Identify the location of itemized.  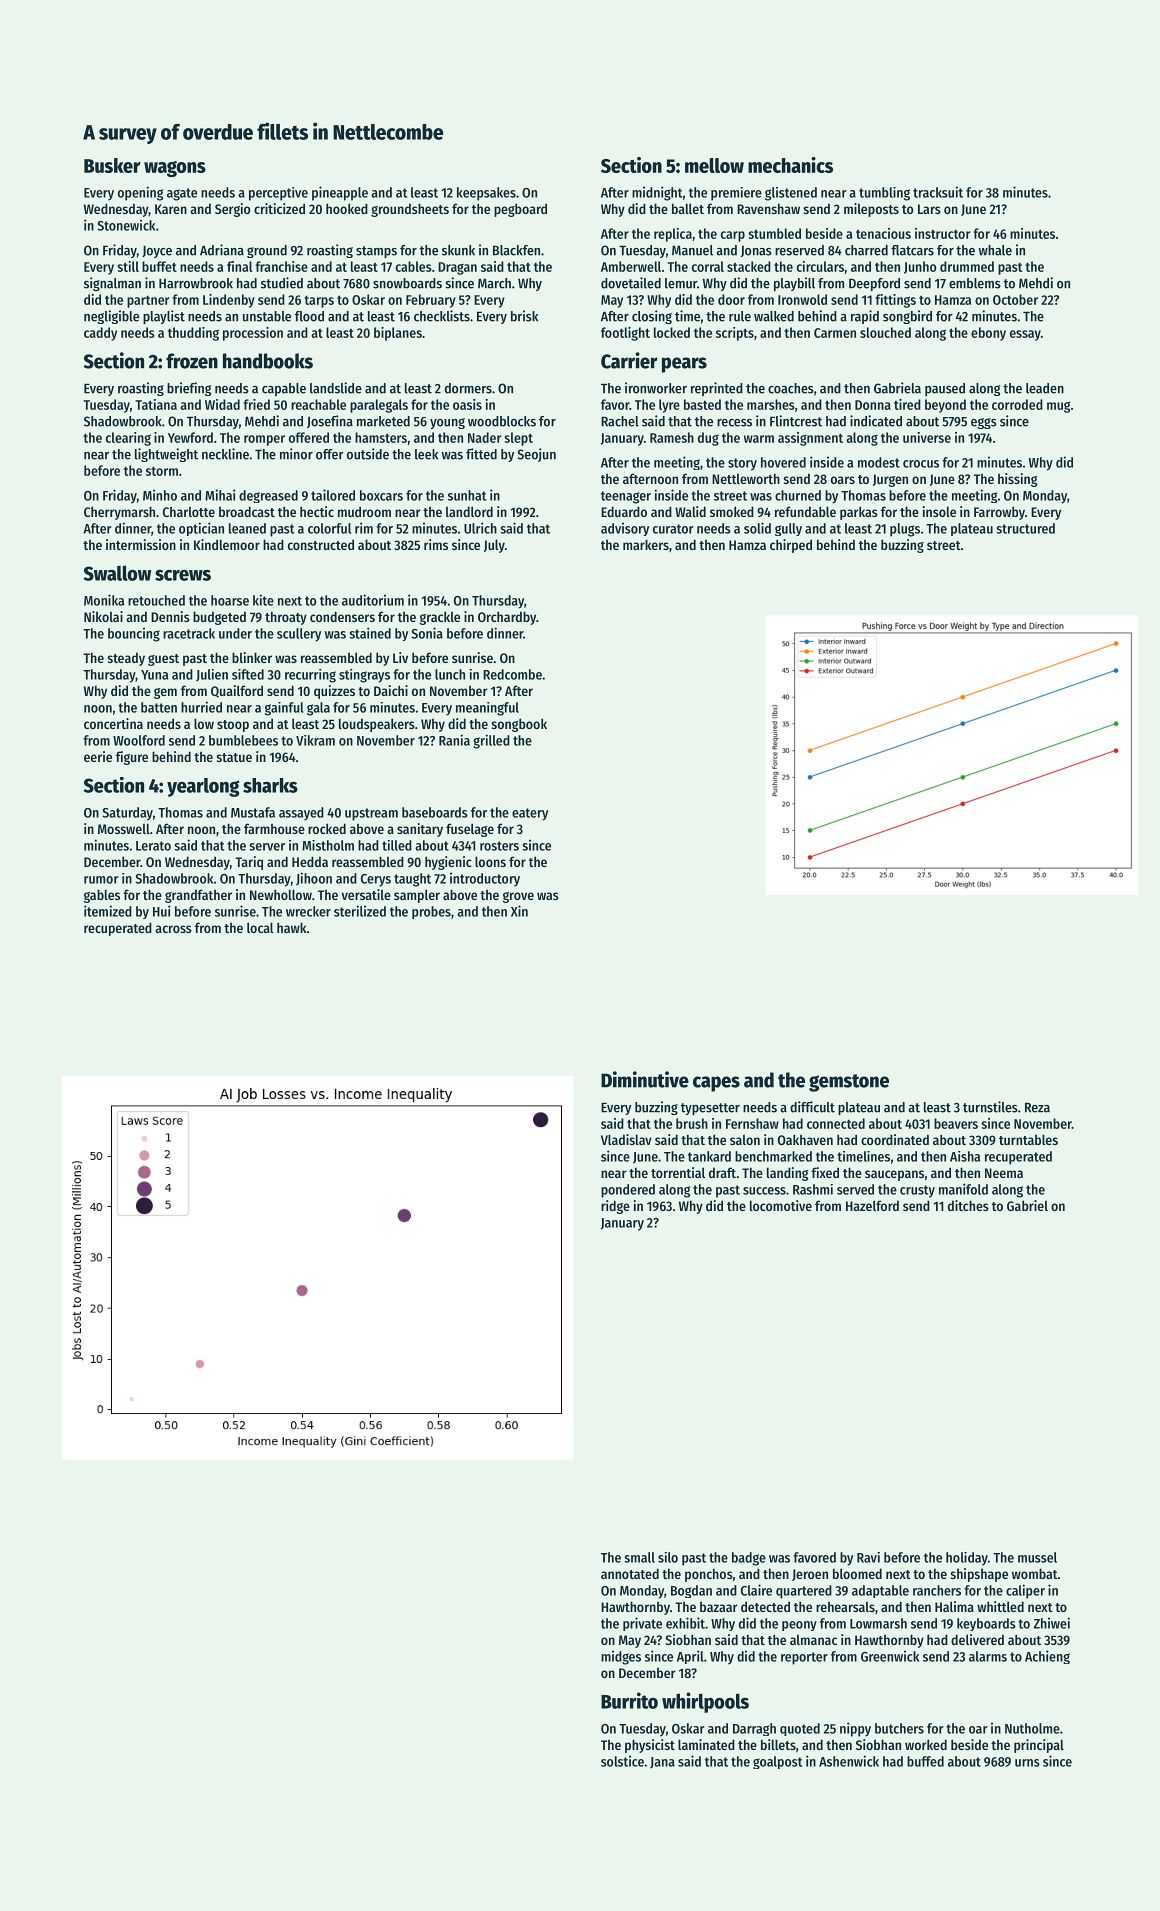
(108, 911).
